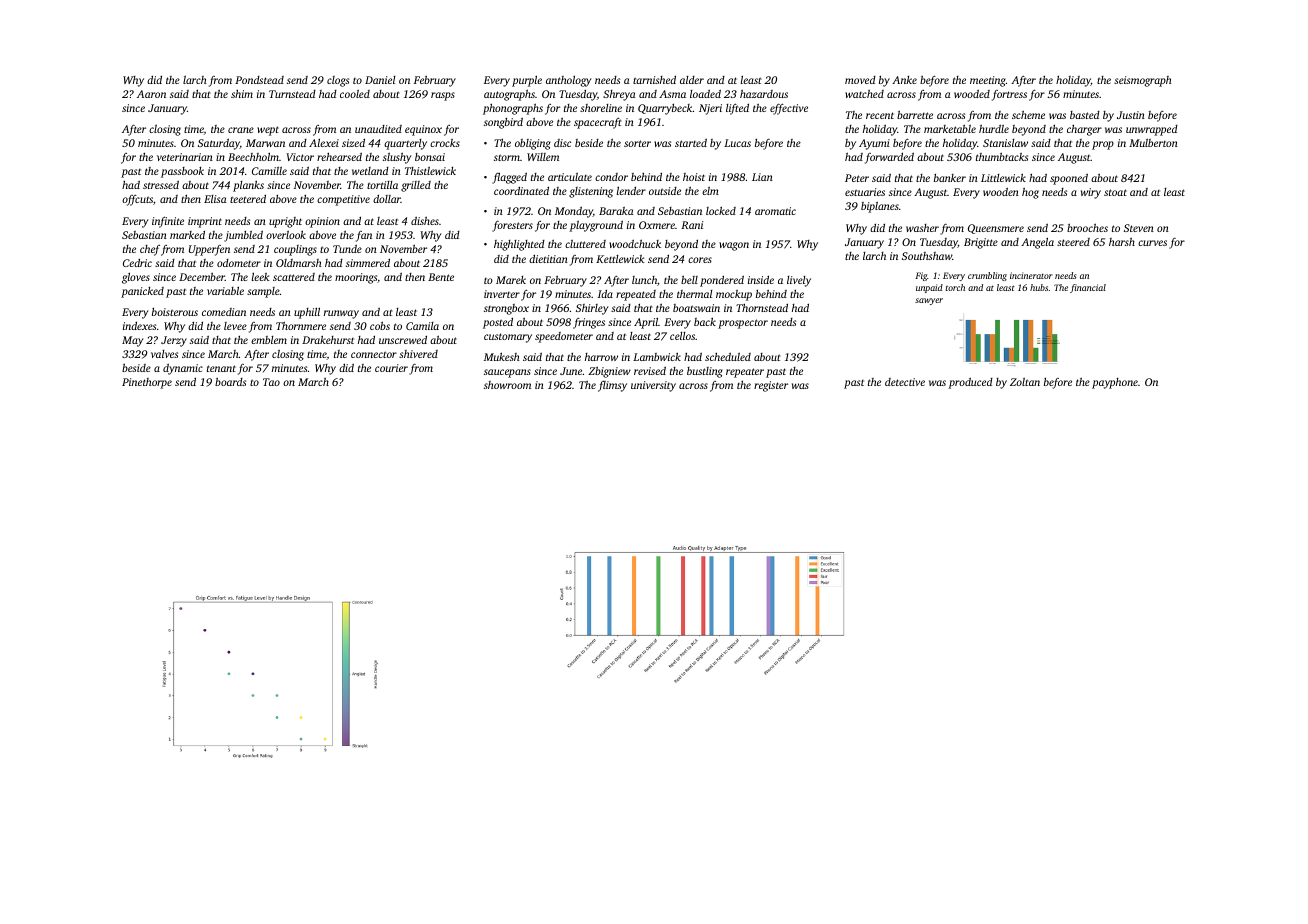  I want to click on cooled, so click(355, 94).
